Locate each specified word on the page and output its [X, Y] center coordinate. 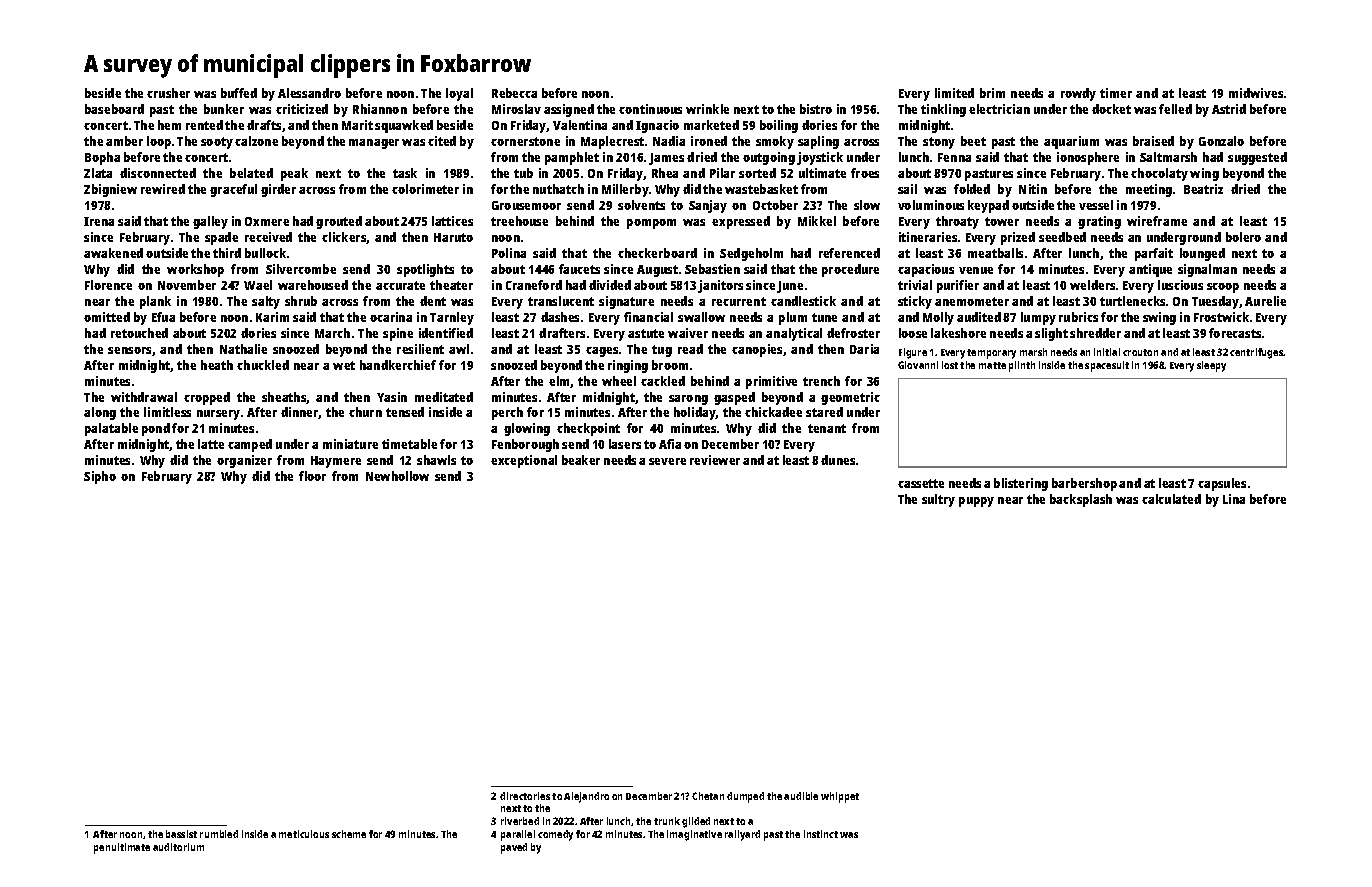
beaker [581, 460]
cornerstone [525, 141]
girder [278, 190]
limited [954, 93]
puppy [976, 502]
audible [801, 796]
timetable [409, 444]
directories [525, 796]
